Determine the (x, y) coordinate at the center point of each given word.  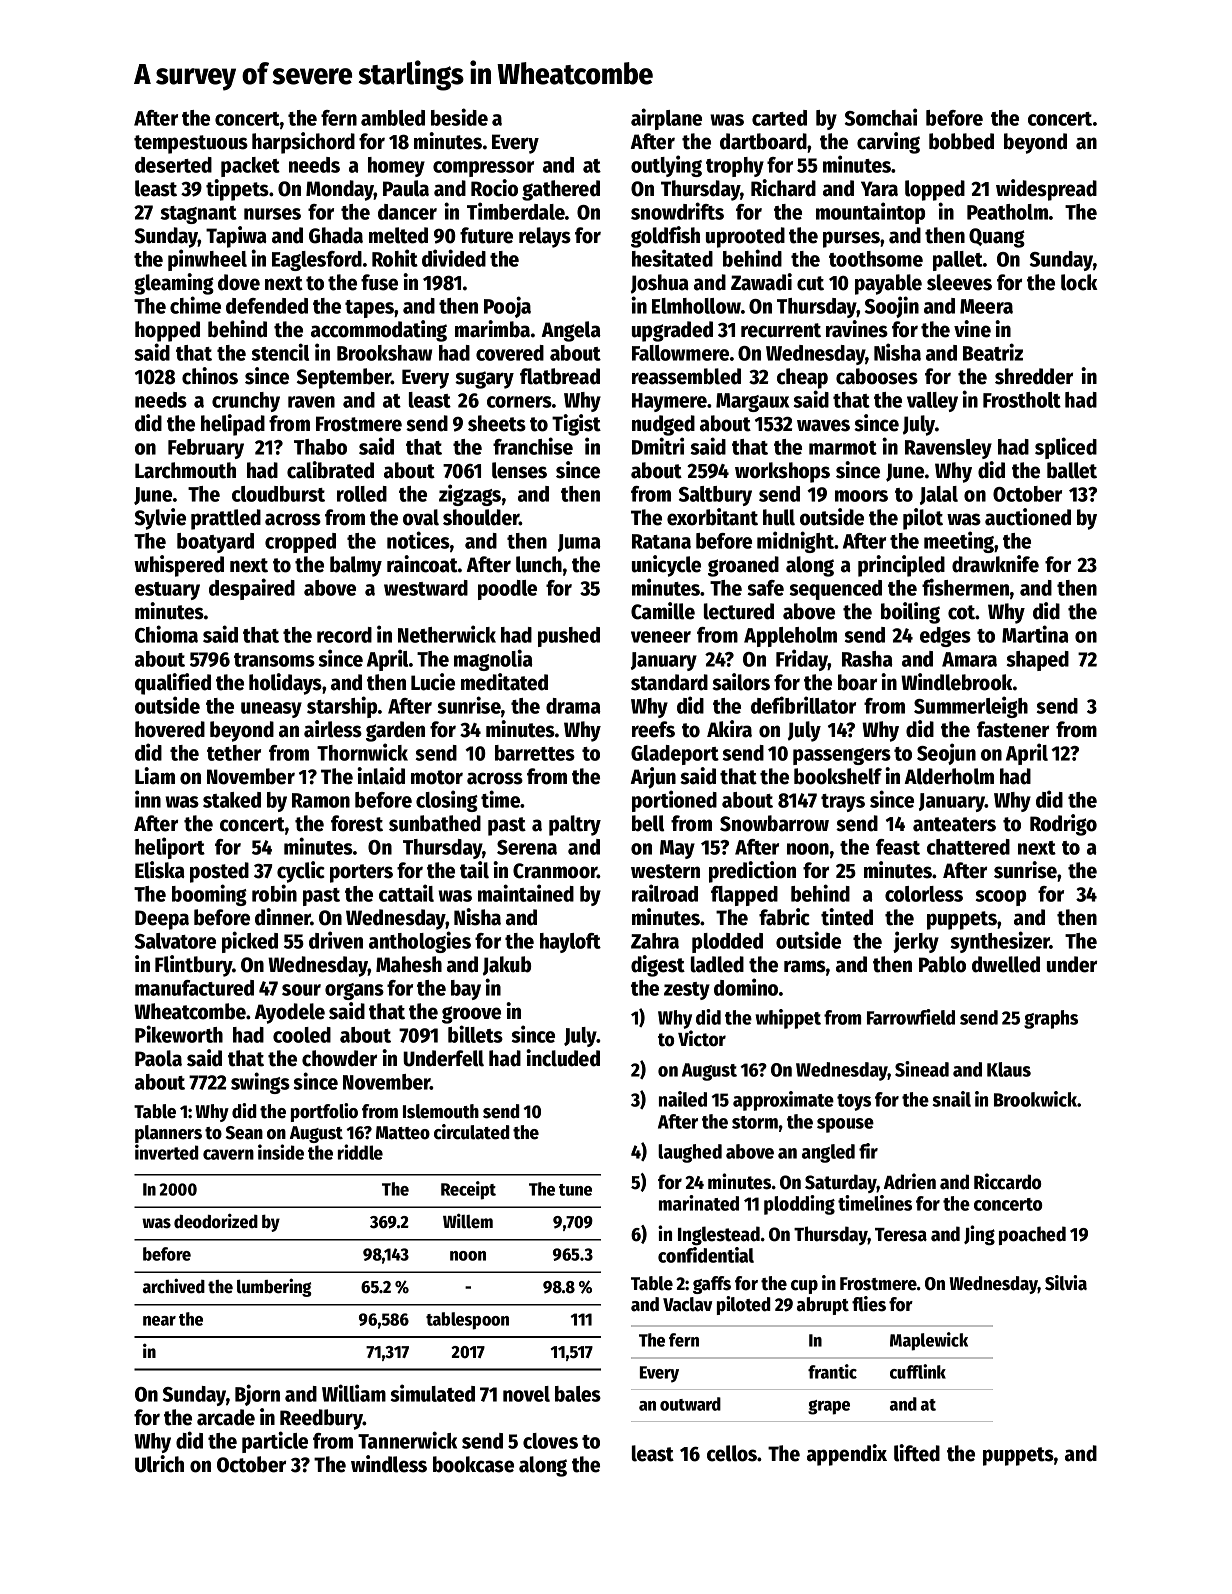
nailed (683, 1099)
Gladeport (675, 755)
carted (779, 118)
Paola (158, 1058)
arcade (226, 1417)
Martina (1035, 634)
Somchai (881, 117)
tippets (237, 190)
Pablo (942, 964)
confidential (706, 1255)
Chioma (166, 634)
